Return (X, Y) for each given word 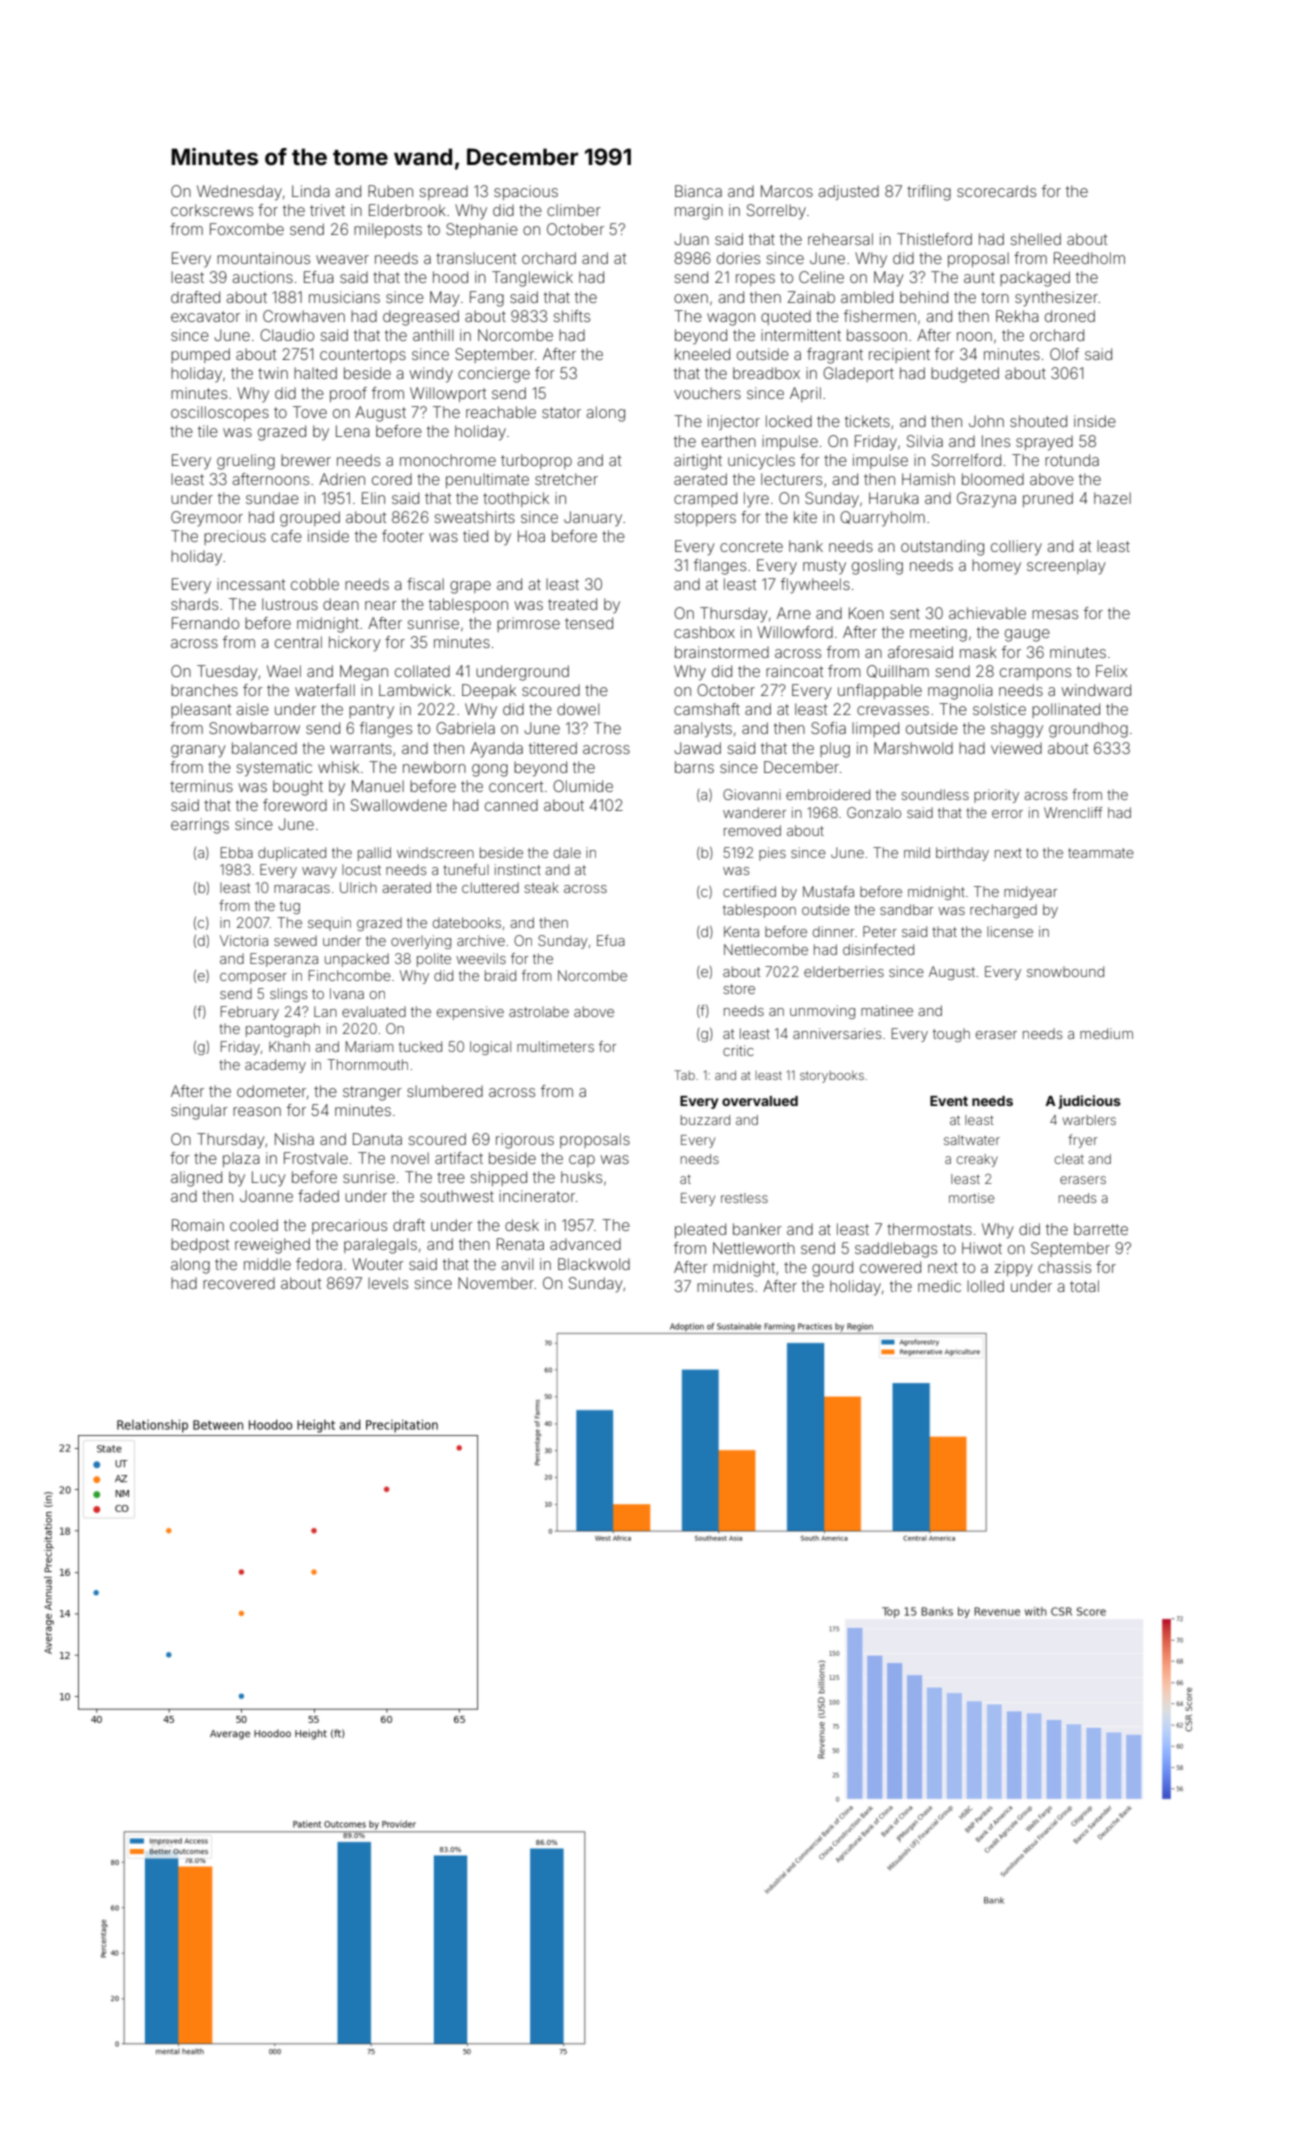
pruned (1048, 499)
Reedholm (1089, 258)
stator (561, 412)
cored (392, 479)
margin (699, 212)
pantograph (283, 1030)
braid (500, 975)
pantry (371, 711)
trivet (327, 210)
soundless (935, 794)
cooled (254, 1225)
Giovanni (752, 794)
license (1010, 931)
